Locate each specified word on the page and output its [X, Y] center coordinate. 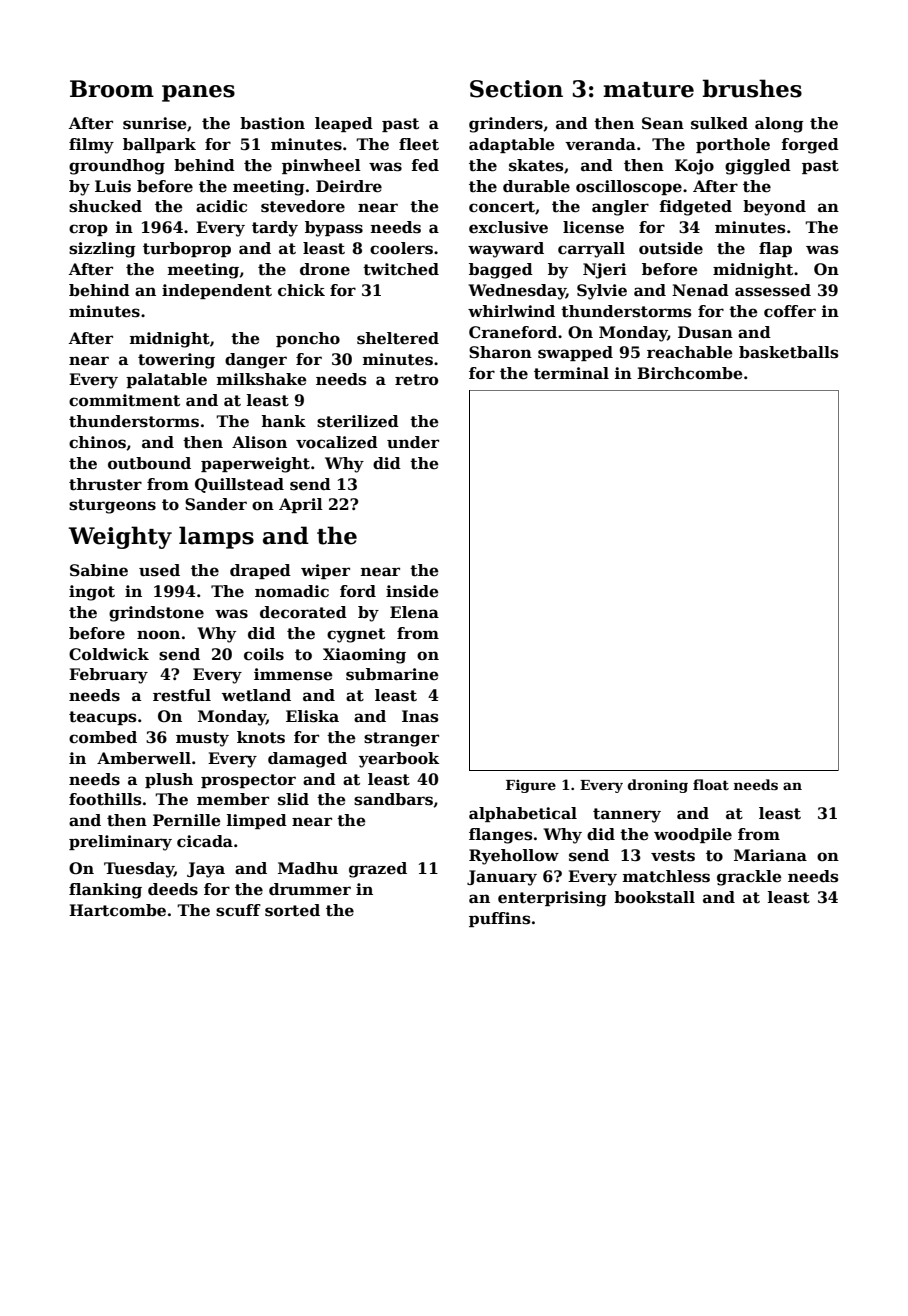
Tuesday [139, 870]
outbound [149, 463]
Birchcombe [690, 373]
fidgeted [696, 208]
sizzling [102, 250]
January [502, 878]
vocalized [337, 442]
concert [502, 207]
